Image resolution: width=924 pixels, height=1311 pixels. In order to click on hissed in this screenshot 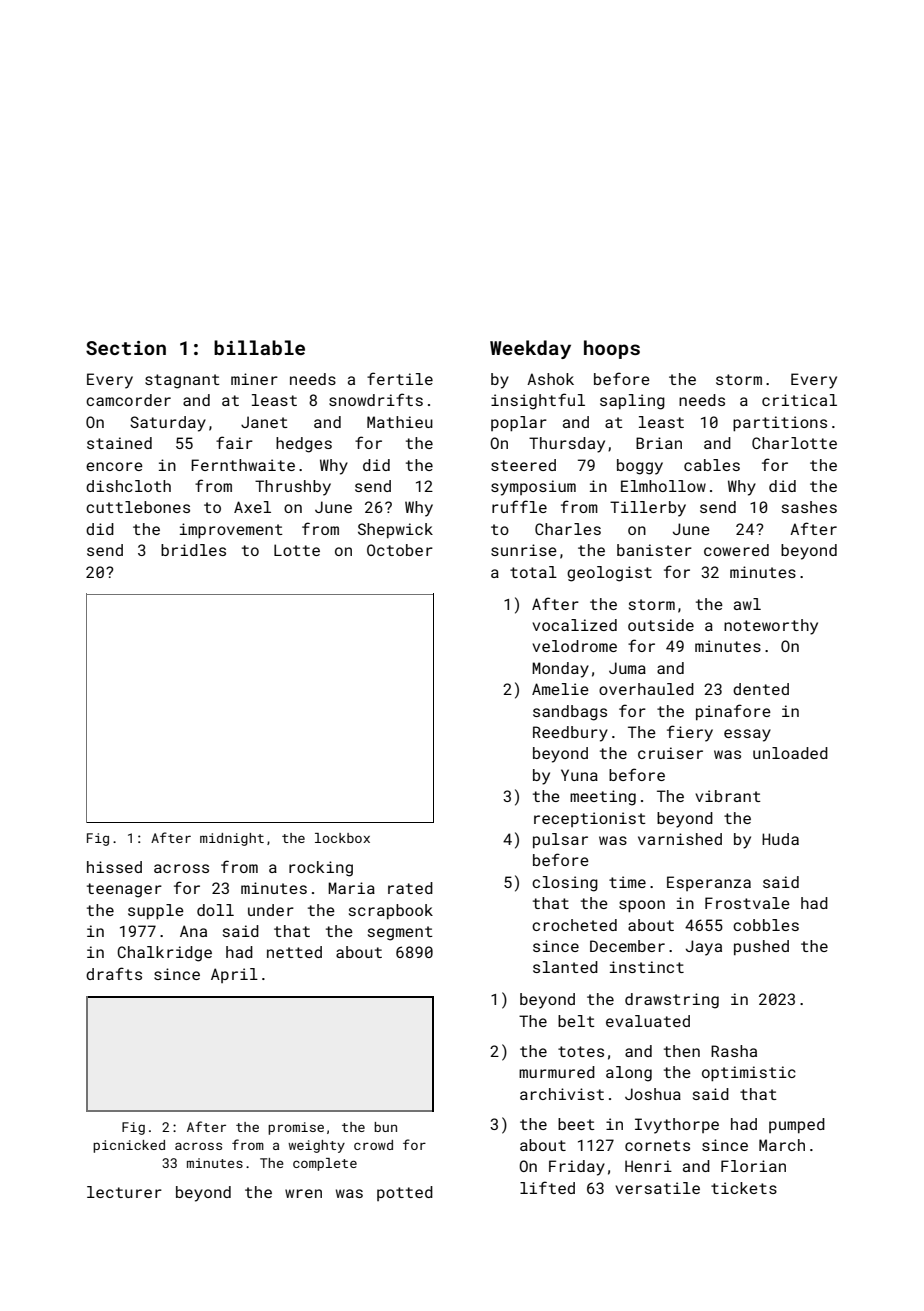, I will do `click(114, 867)`.
